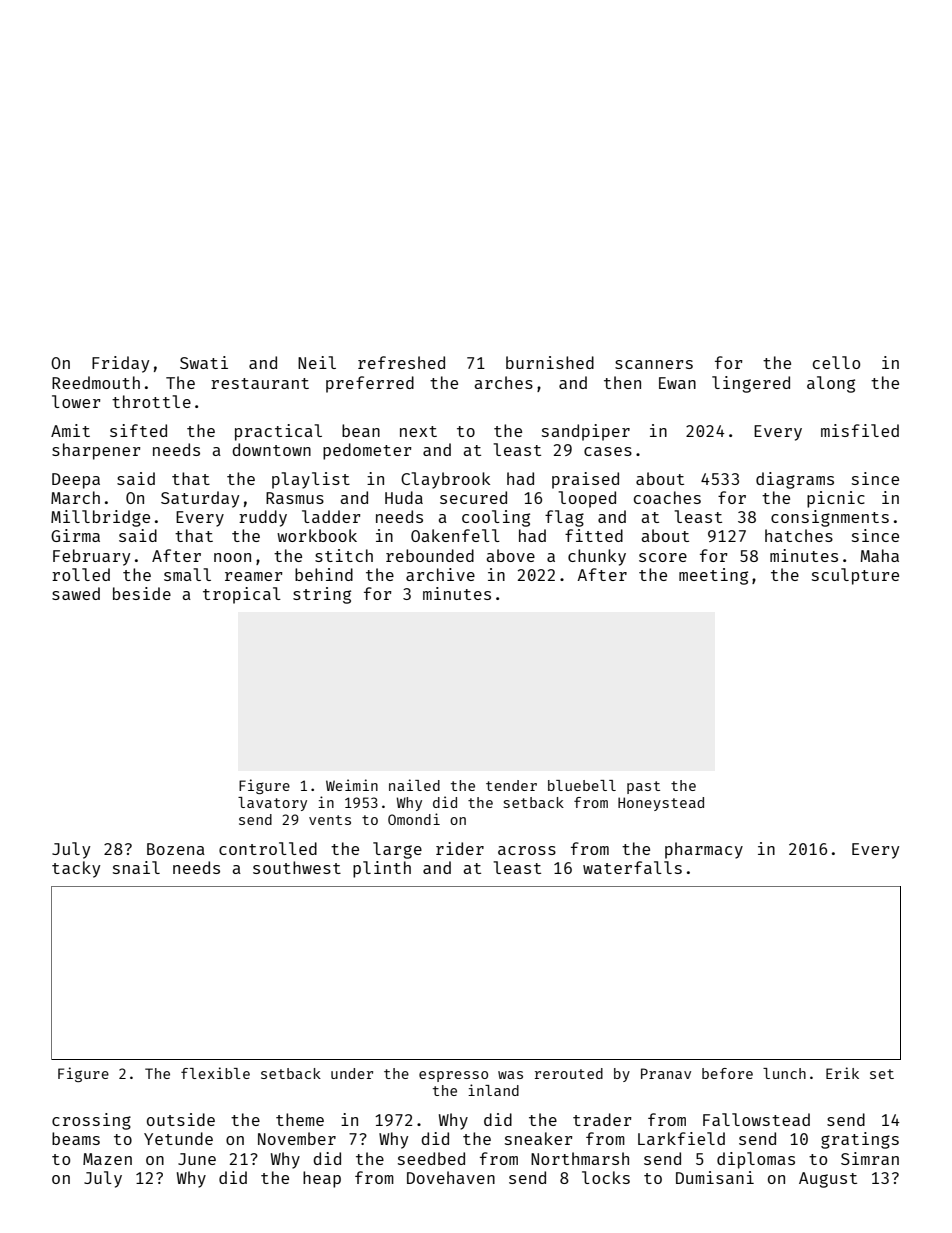 The width and height of the document is (952, 1233). I want to click on under, so click(352, 1073).
